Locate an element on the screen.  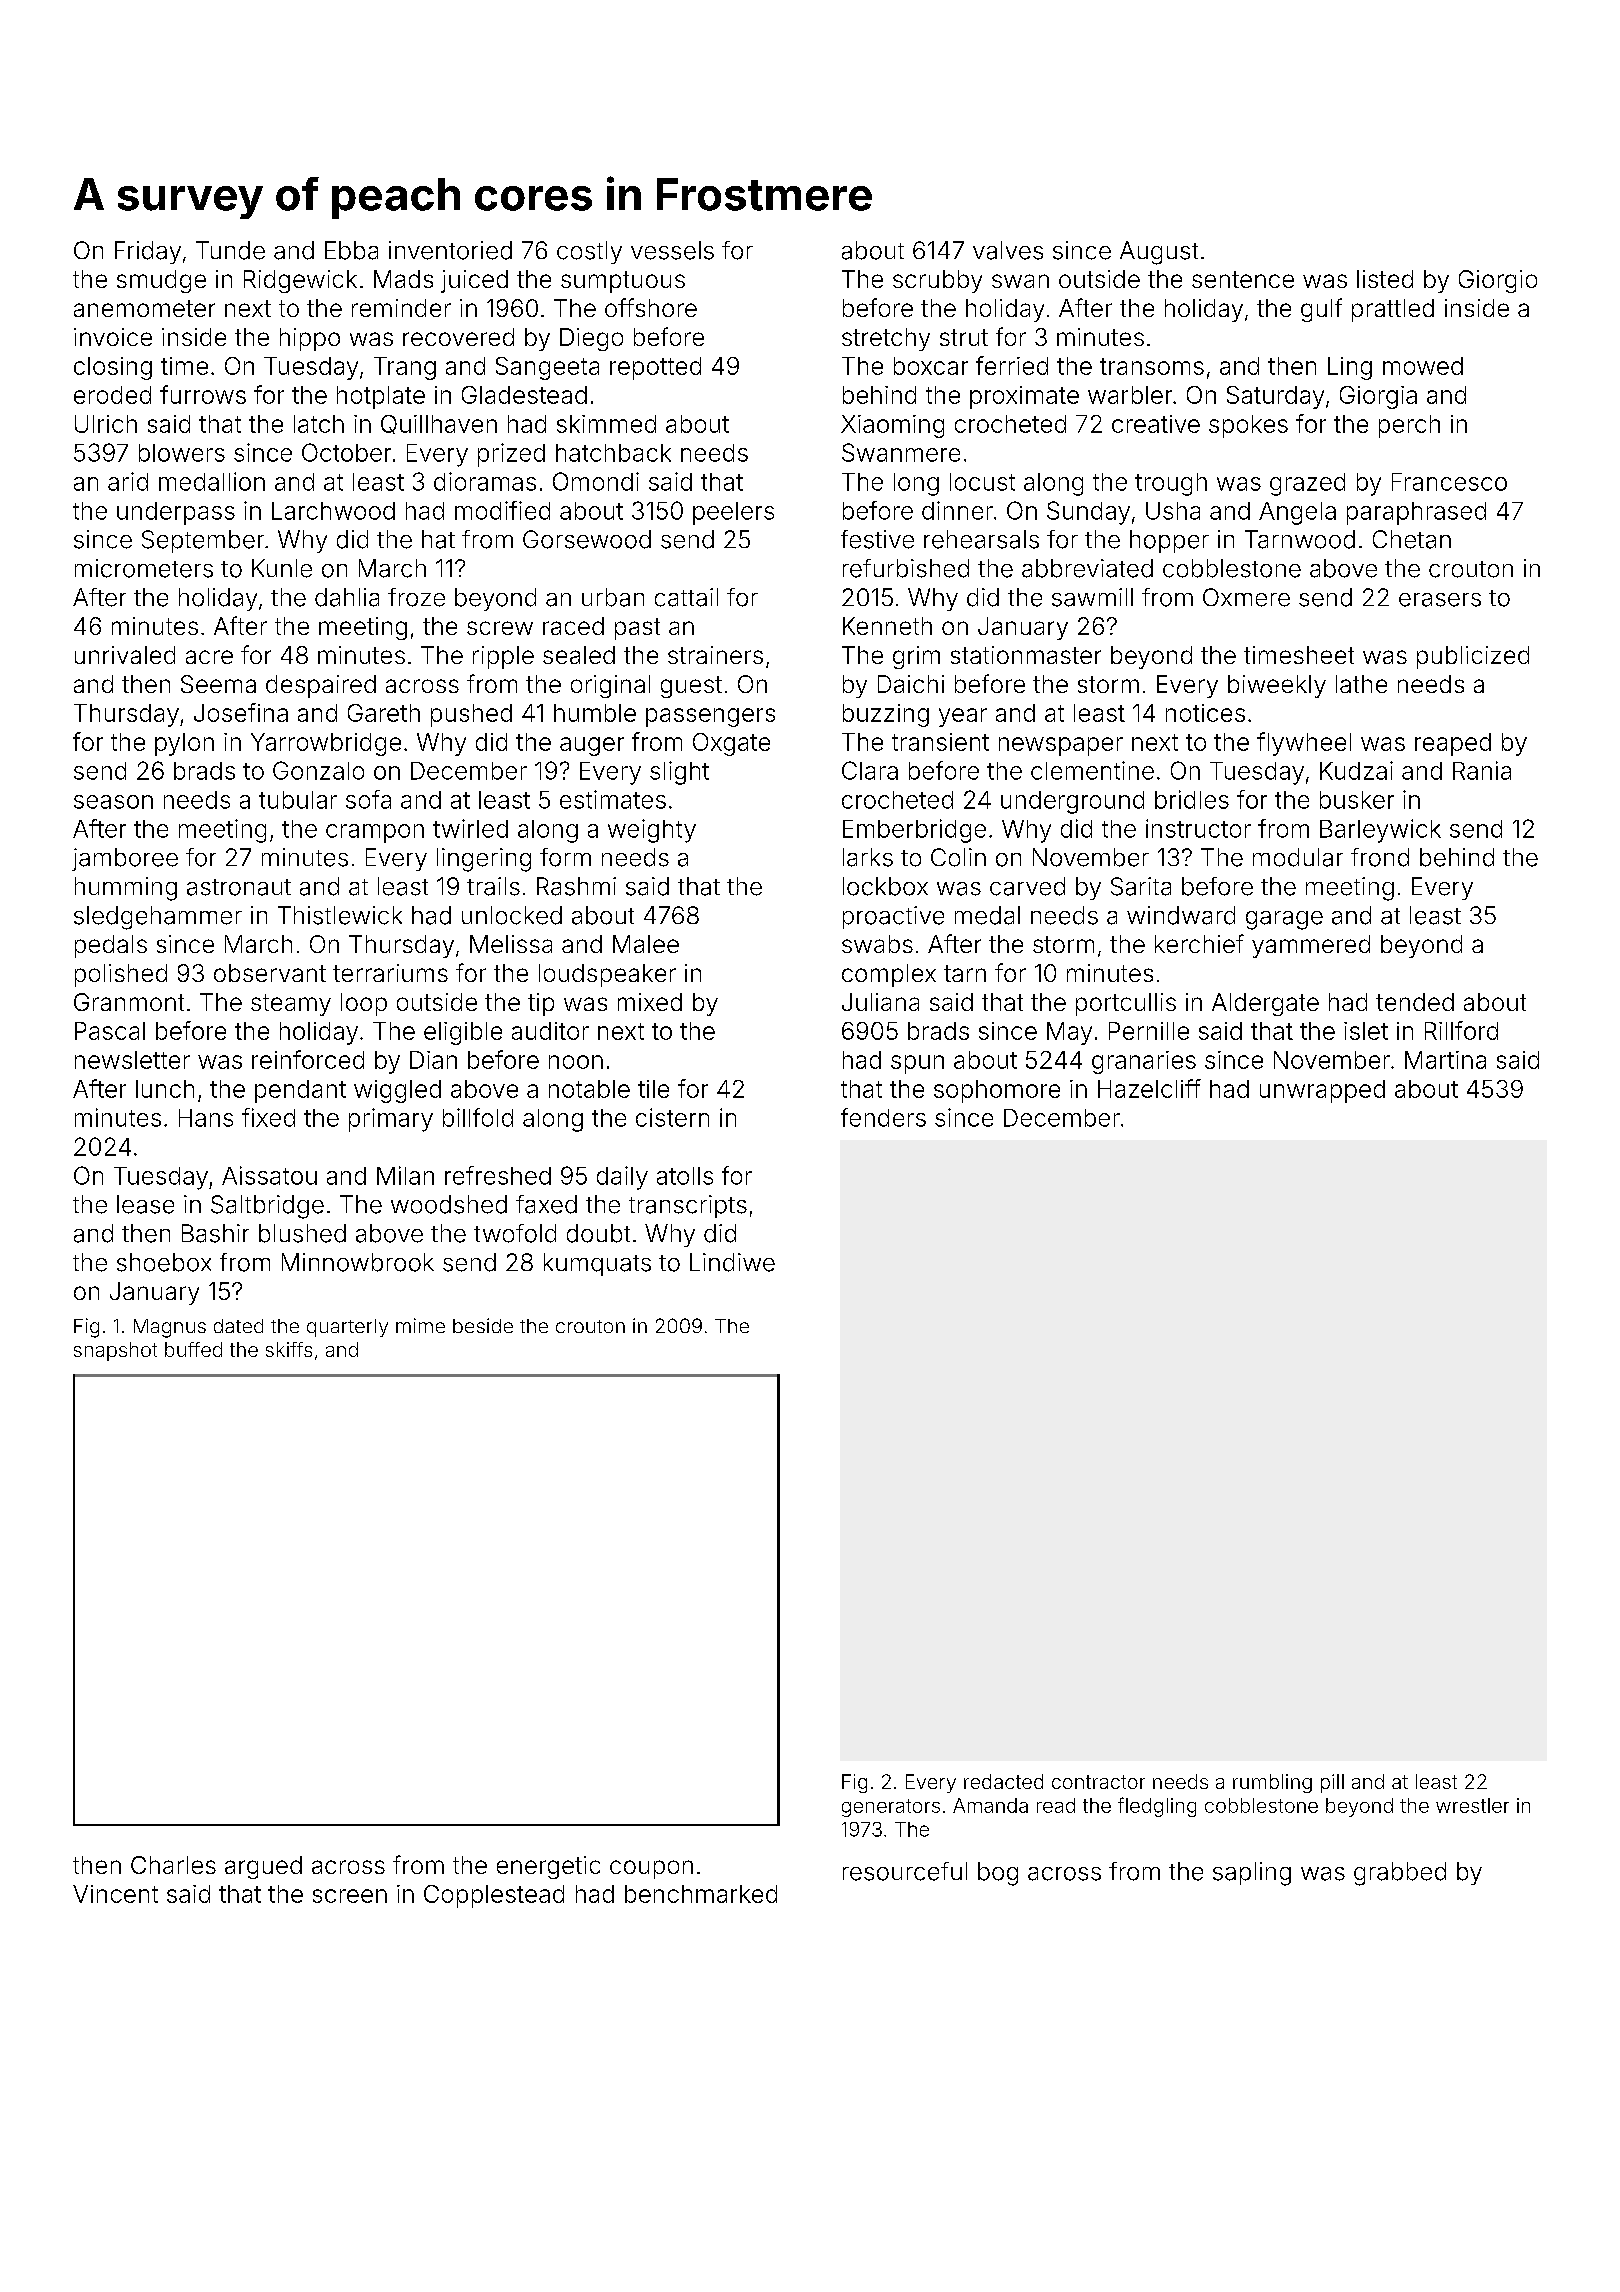
Vincent is located at coordinates (115, 1894).
